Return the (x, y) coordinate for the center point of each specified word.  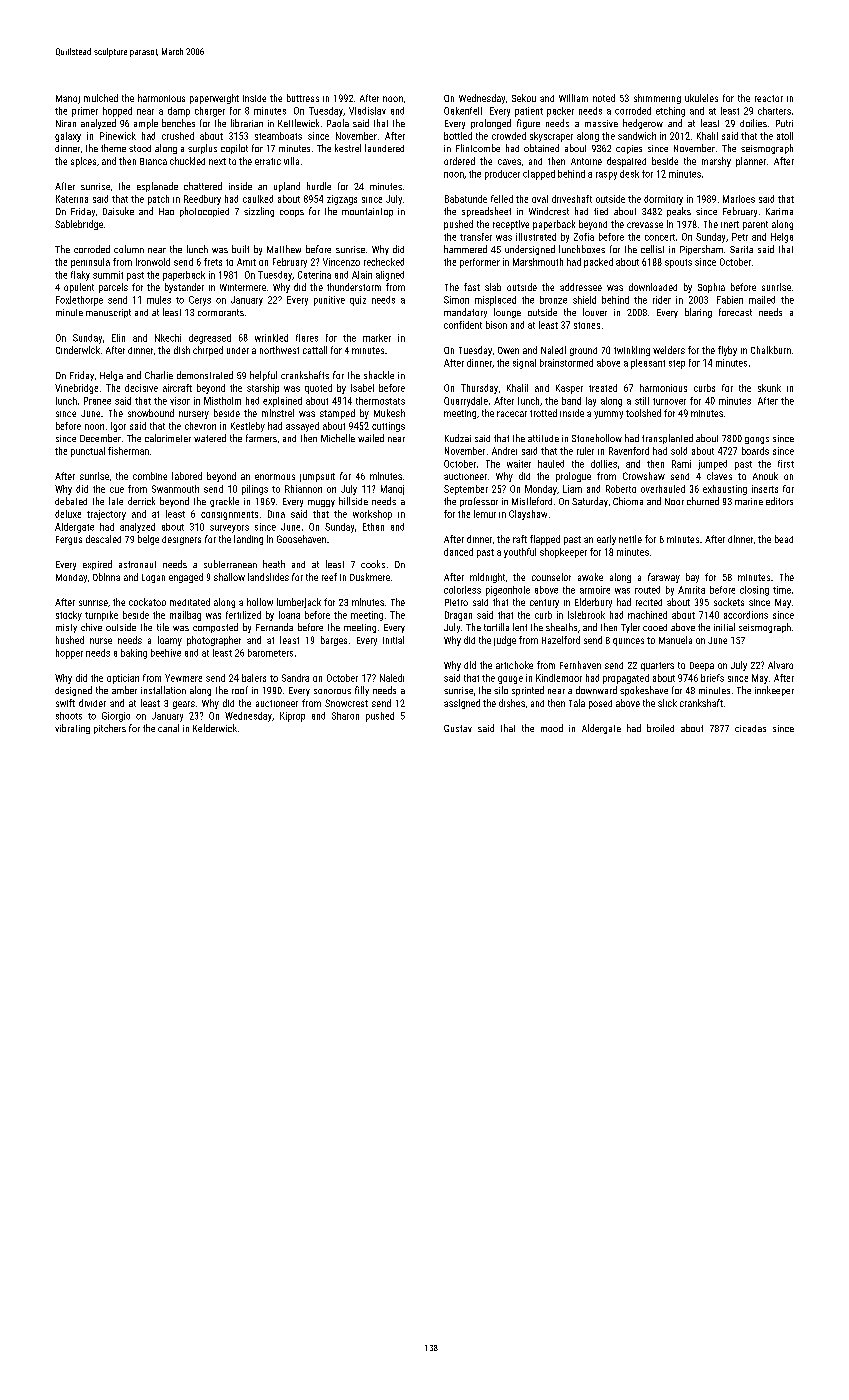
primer (85, 112)
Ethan (373, 527)
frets (213, 262)
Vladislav (367, 111)
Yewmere (183, 678)
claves (719, 476)
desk (629, 174)
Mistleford (532, 501)
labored (187, 476)
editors (779, 501)
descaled (103, 539)
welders (669, 350)
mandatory (465, 313)
